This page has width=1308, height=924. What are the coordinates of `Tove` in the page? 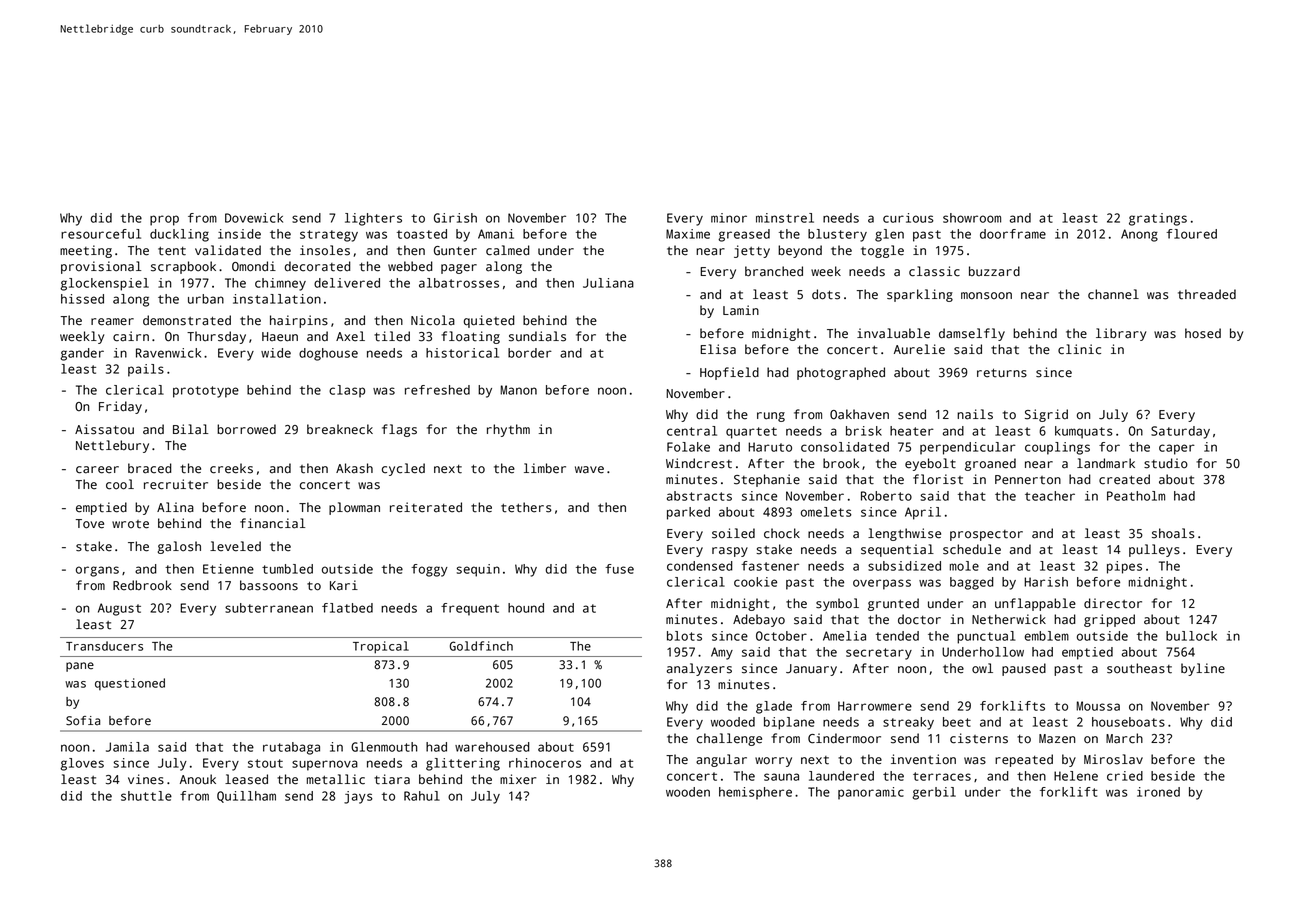 It's located at (90, 524).
